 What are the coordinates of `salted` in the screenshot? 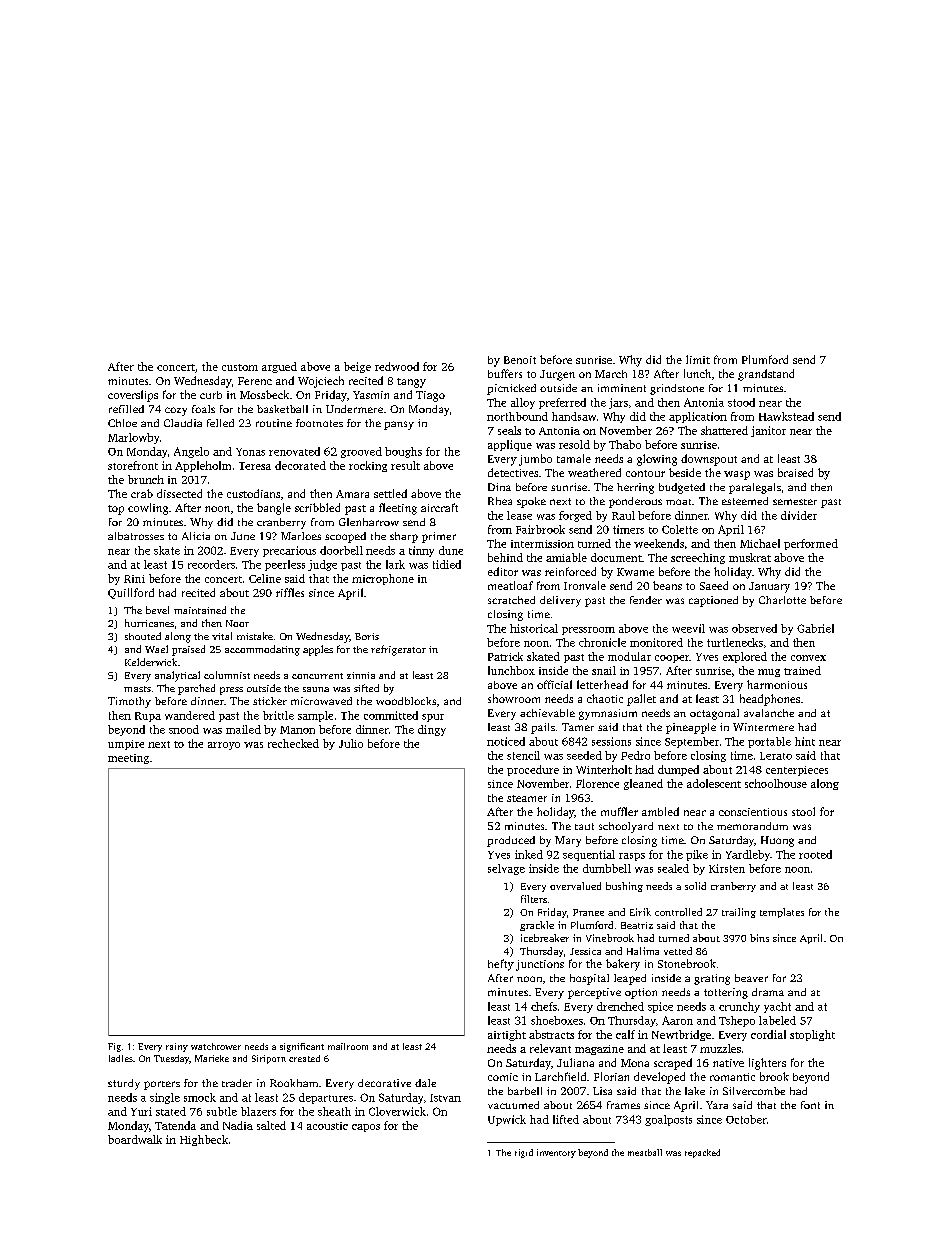 It's located at (271, 1125).
